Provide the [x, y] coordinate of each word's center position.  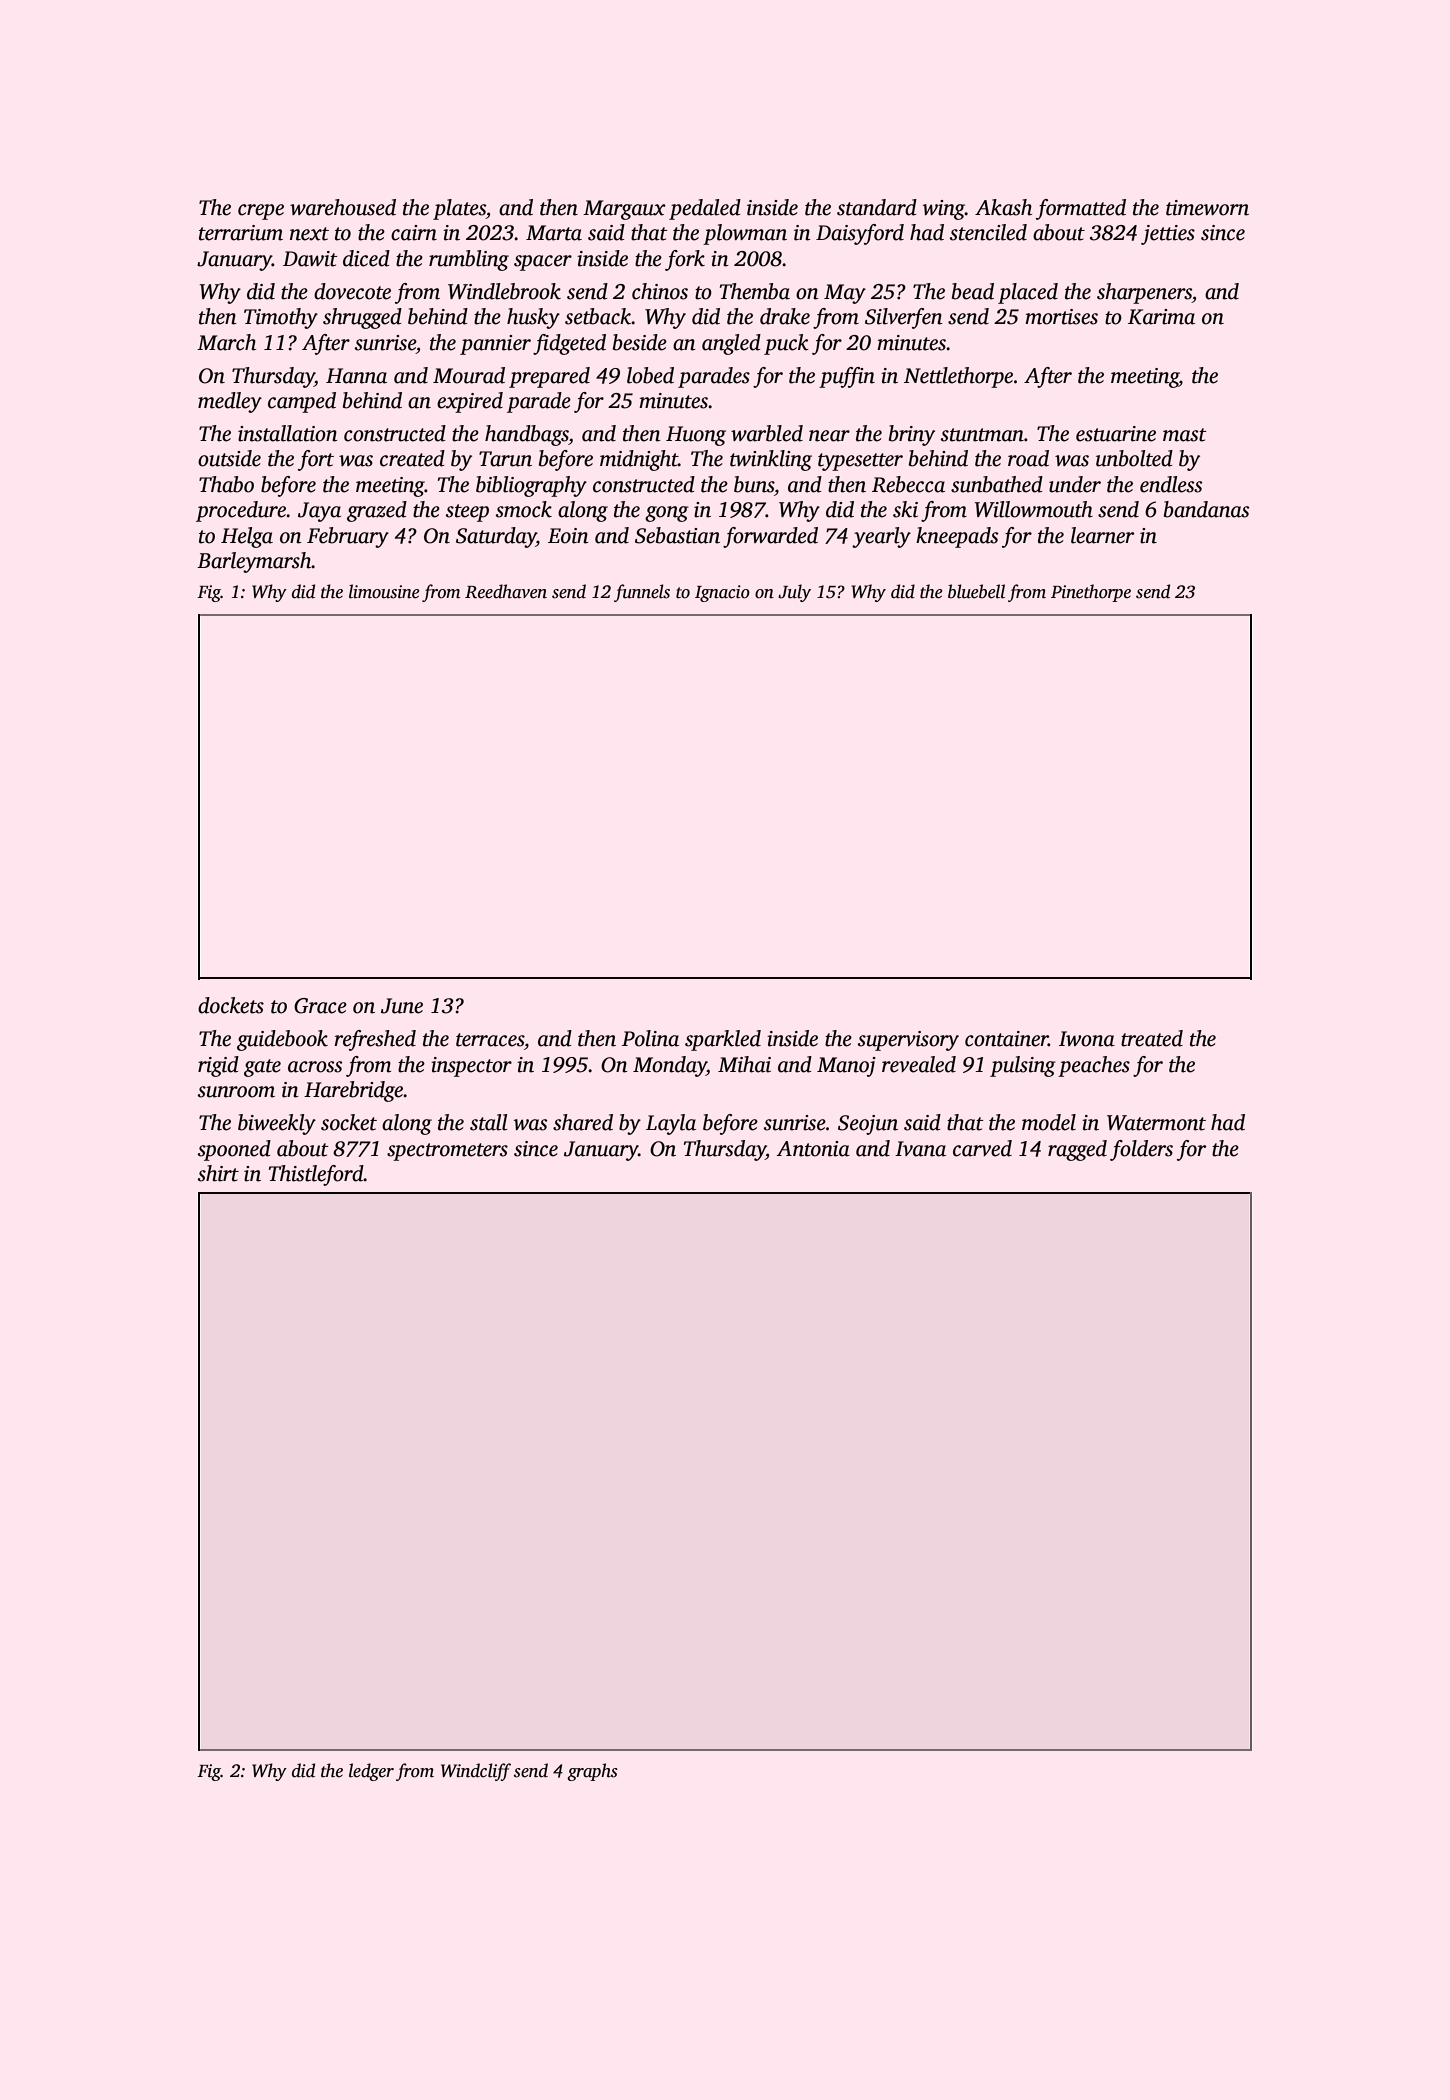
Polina [650, 1038]
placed [1028, 293]
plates [459, 209]
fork [685, 260]
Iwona [1087, 1039]
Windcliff [476, 1772]
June [402, 1006]
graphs [592, 1772]
